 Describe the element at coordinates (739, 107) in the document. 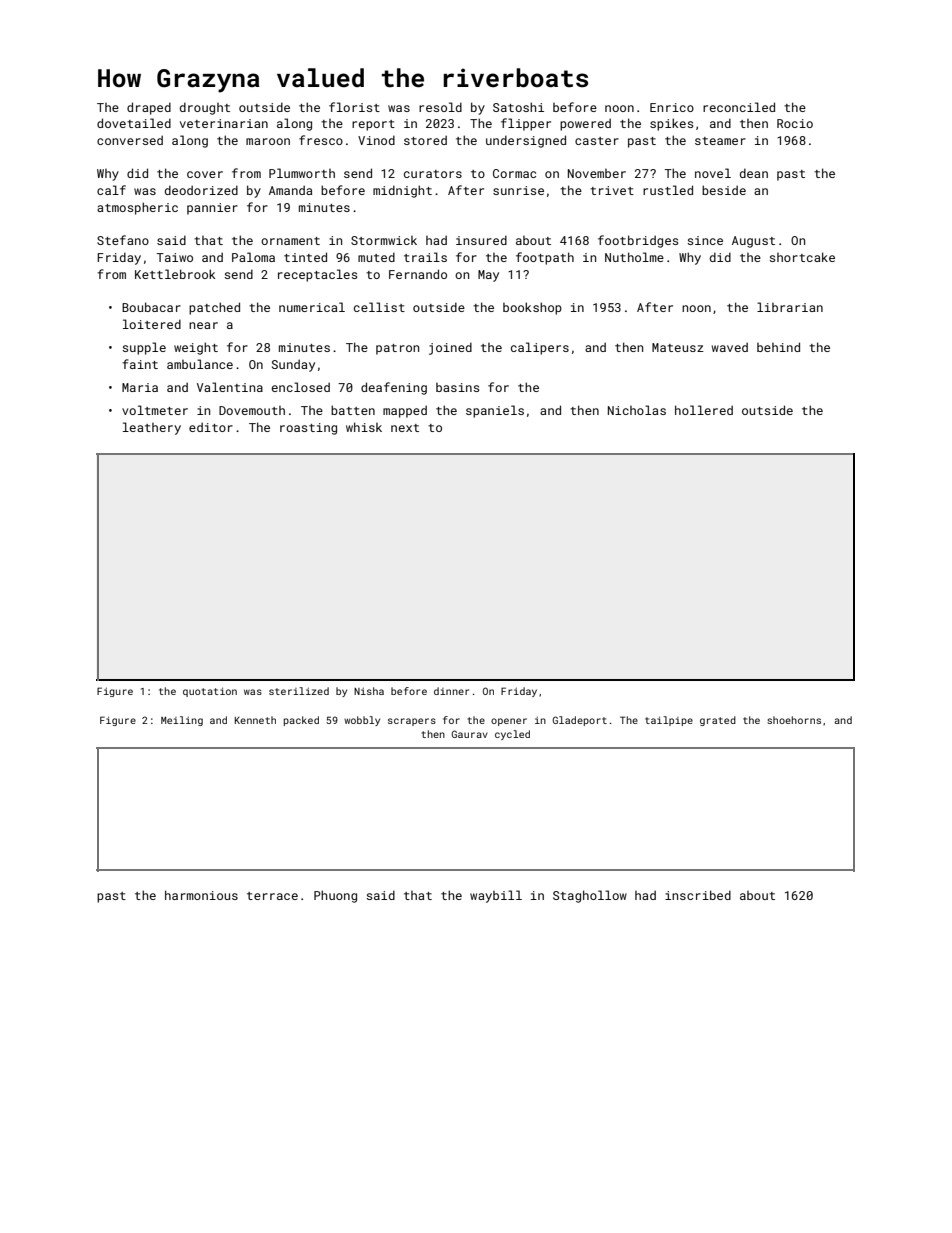

I see `reconciled` at that location.
